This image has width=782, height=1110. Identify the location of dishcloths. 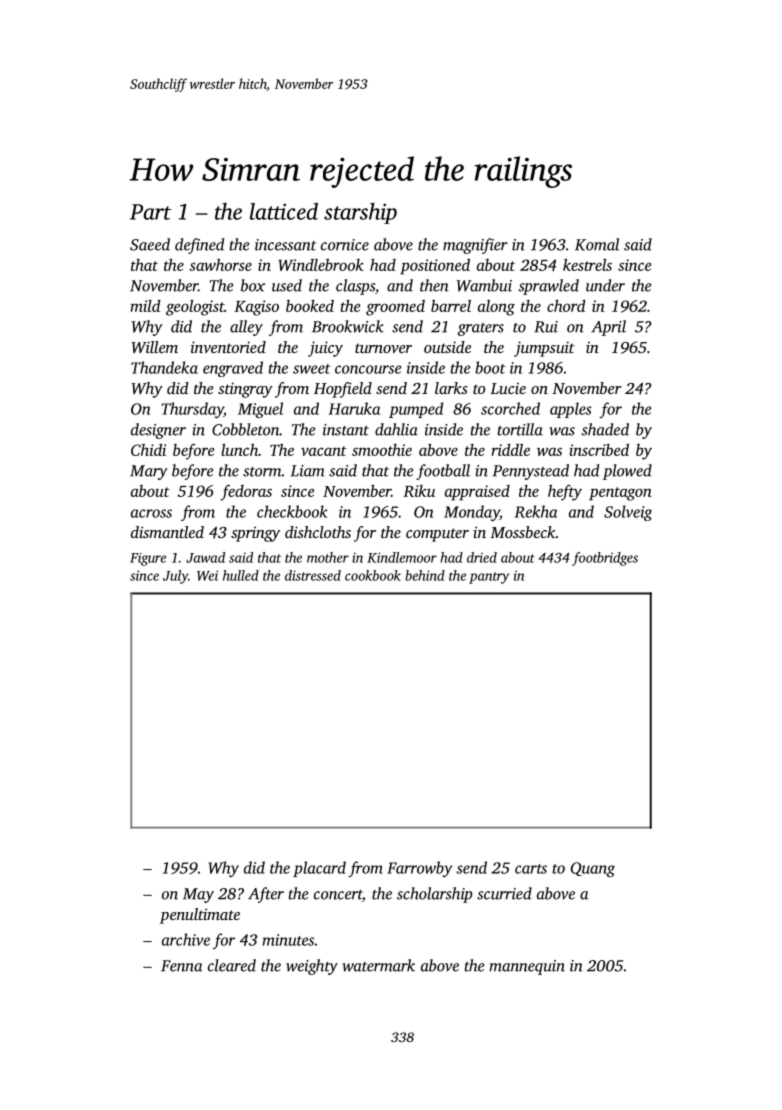
(318, 532).
